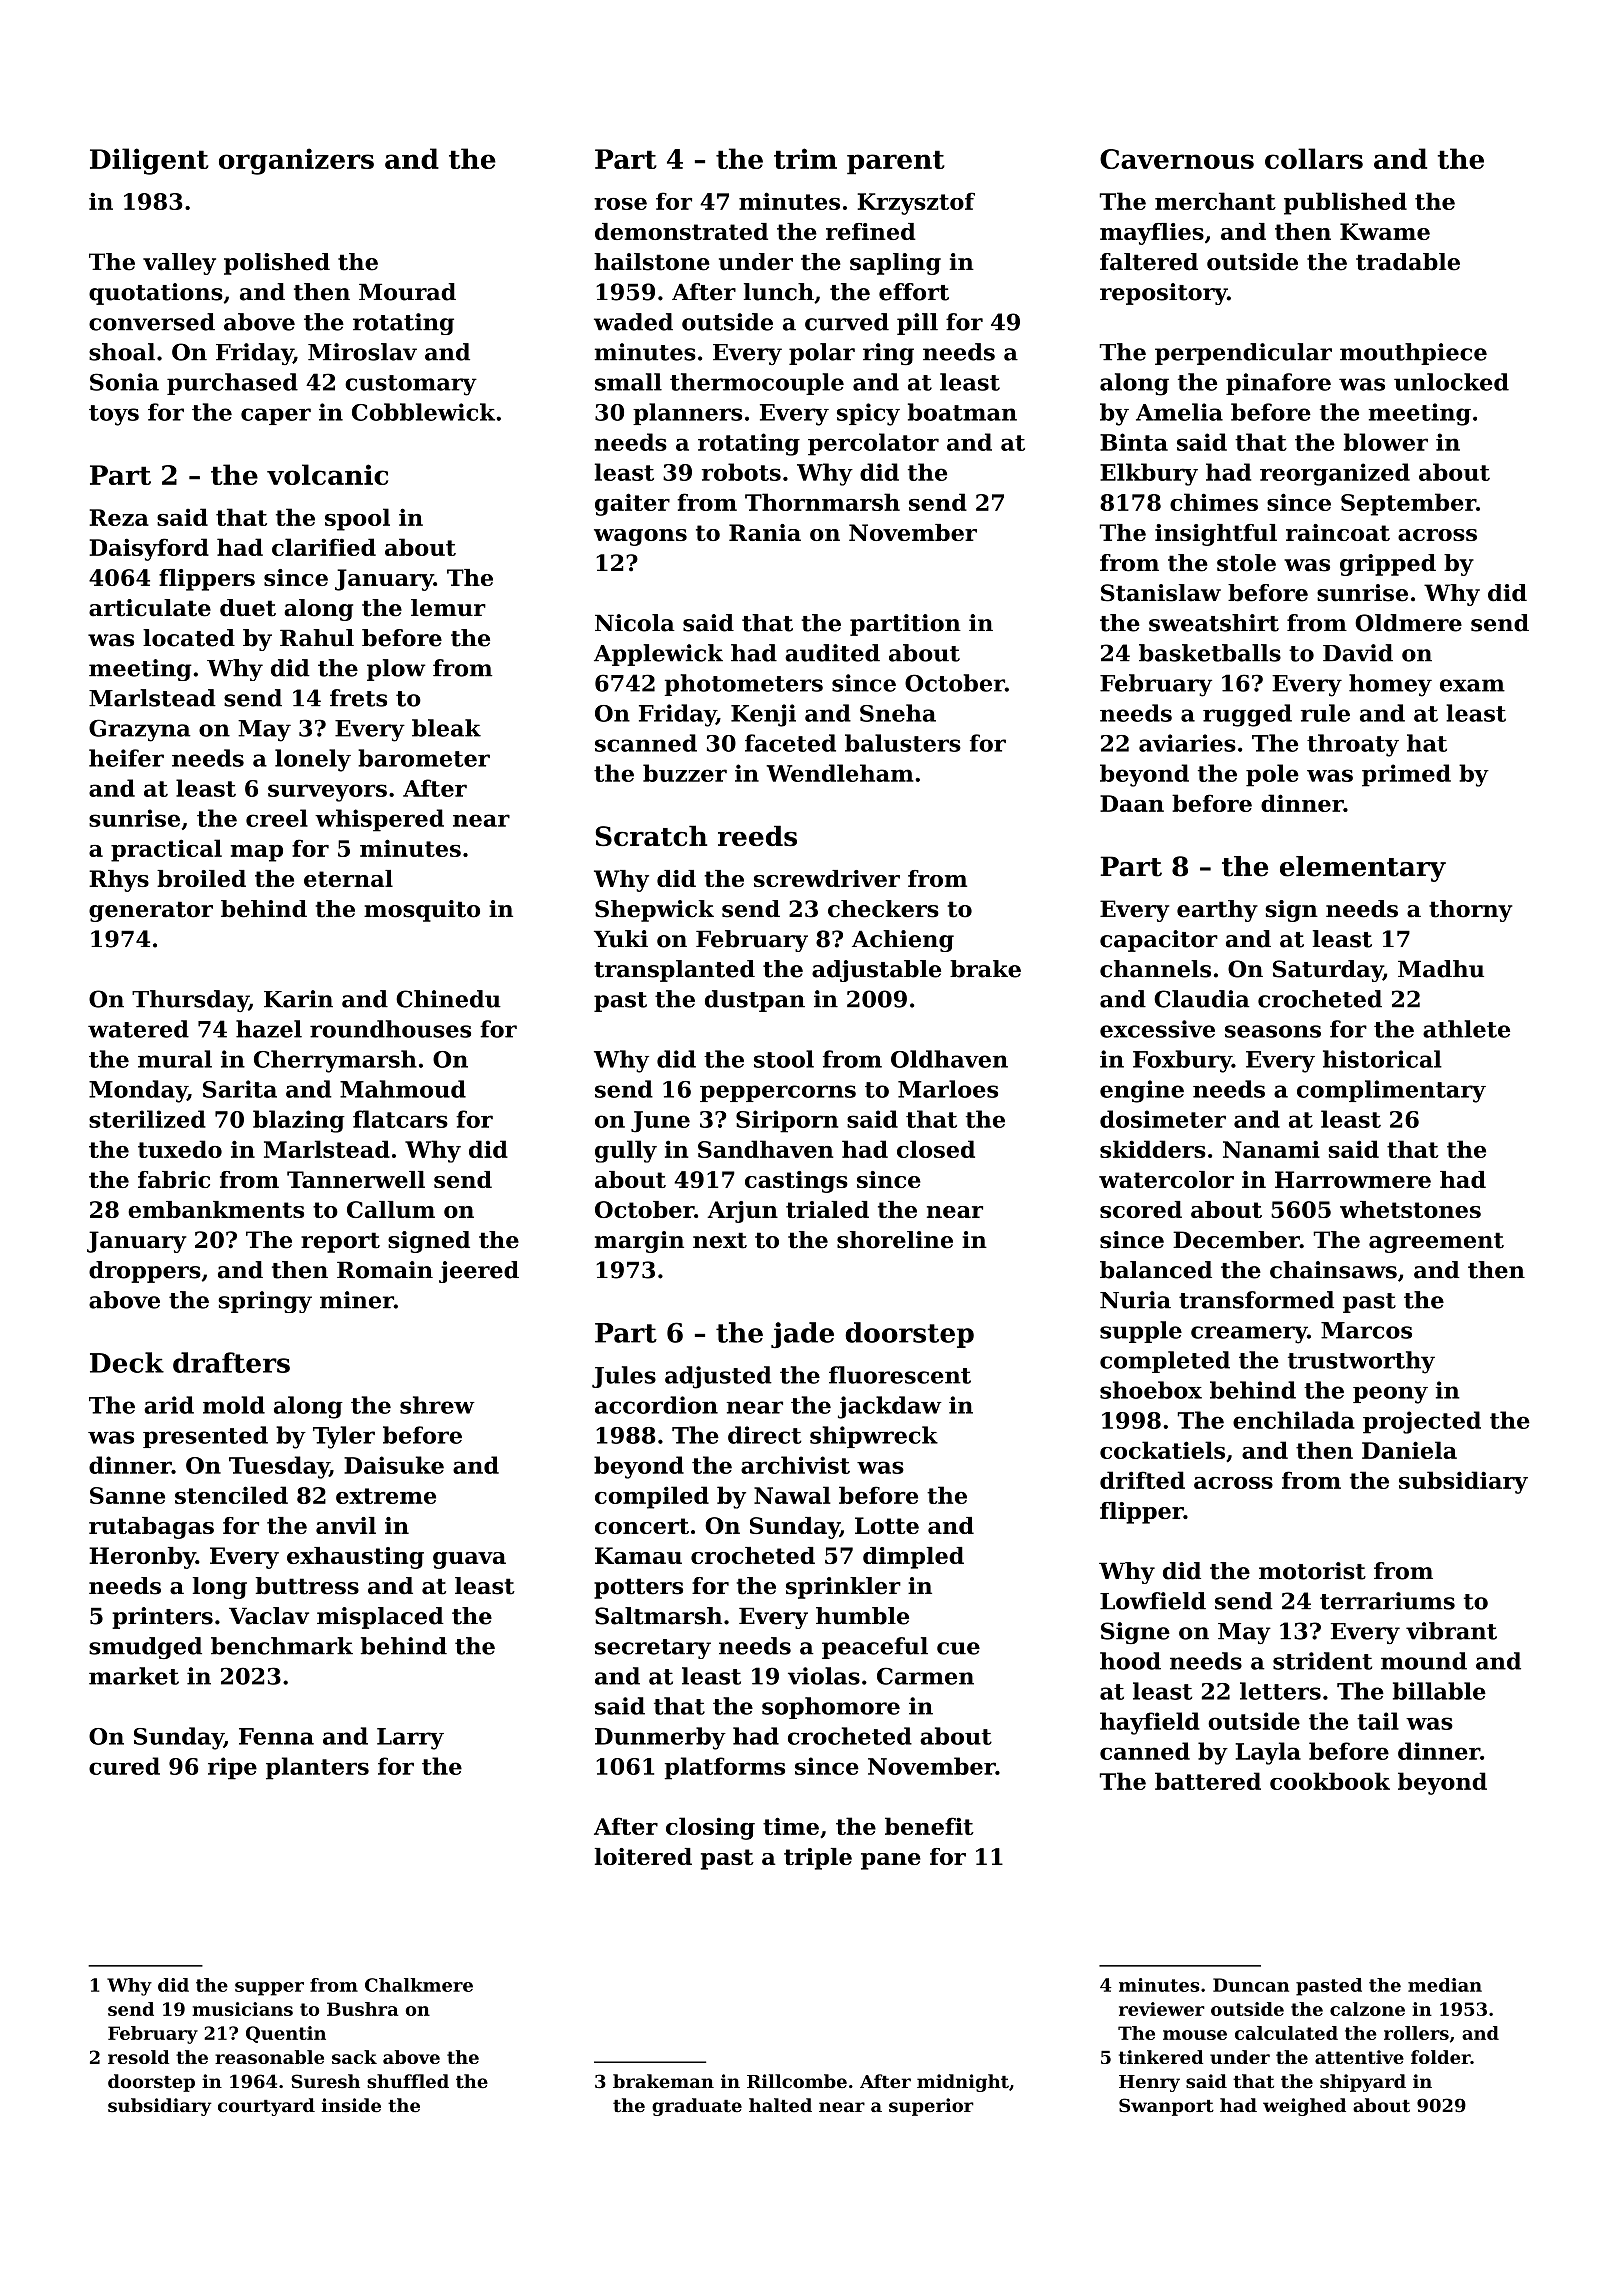 The height and width of the screenshot is (2292, 1620). What do you see at coordinates (407, 292) in the screenshot?
I see `Mourad` at bounding box center [407, 292].
